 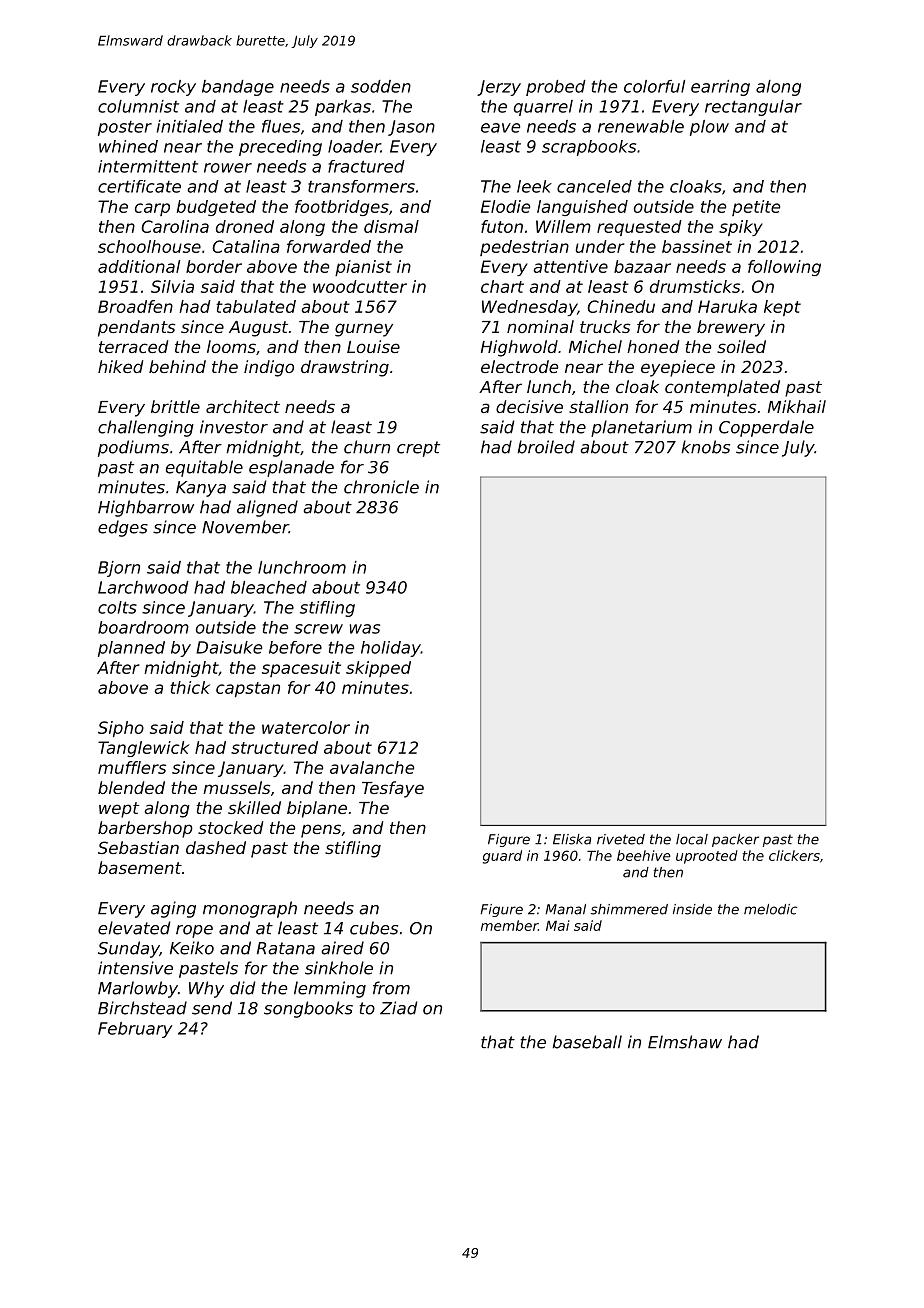 I want to click on Wednesday, so click(x=529, y=308).
